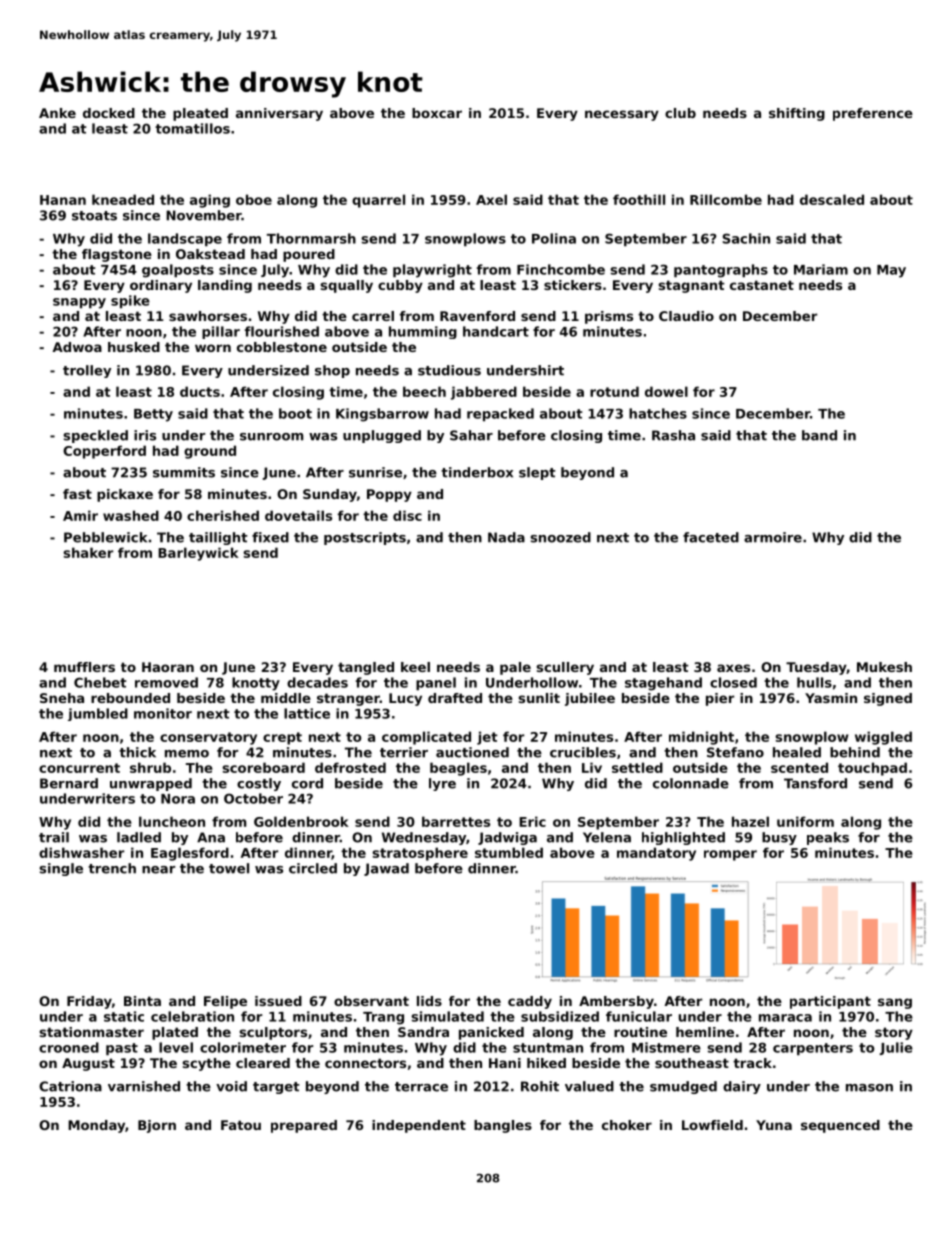 This document has width=952, height=1233. Describe the element at coordinates (87, 371) in the document. I see `trolley` at that location.
